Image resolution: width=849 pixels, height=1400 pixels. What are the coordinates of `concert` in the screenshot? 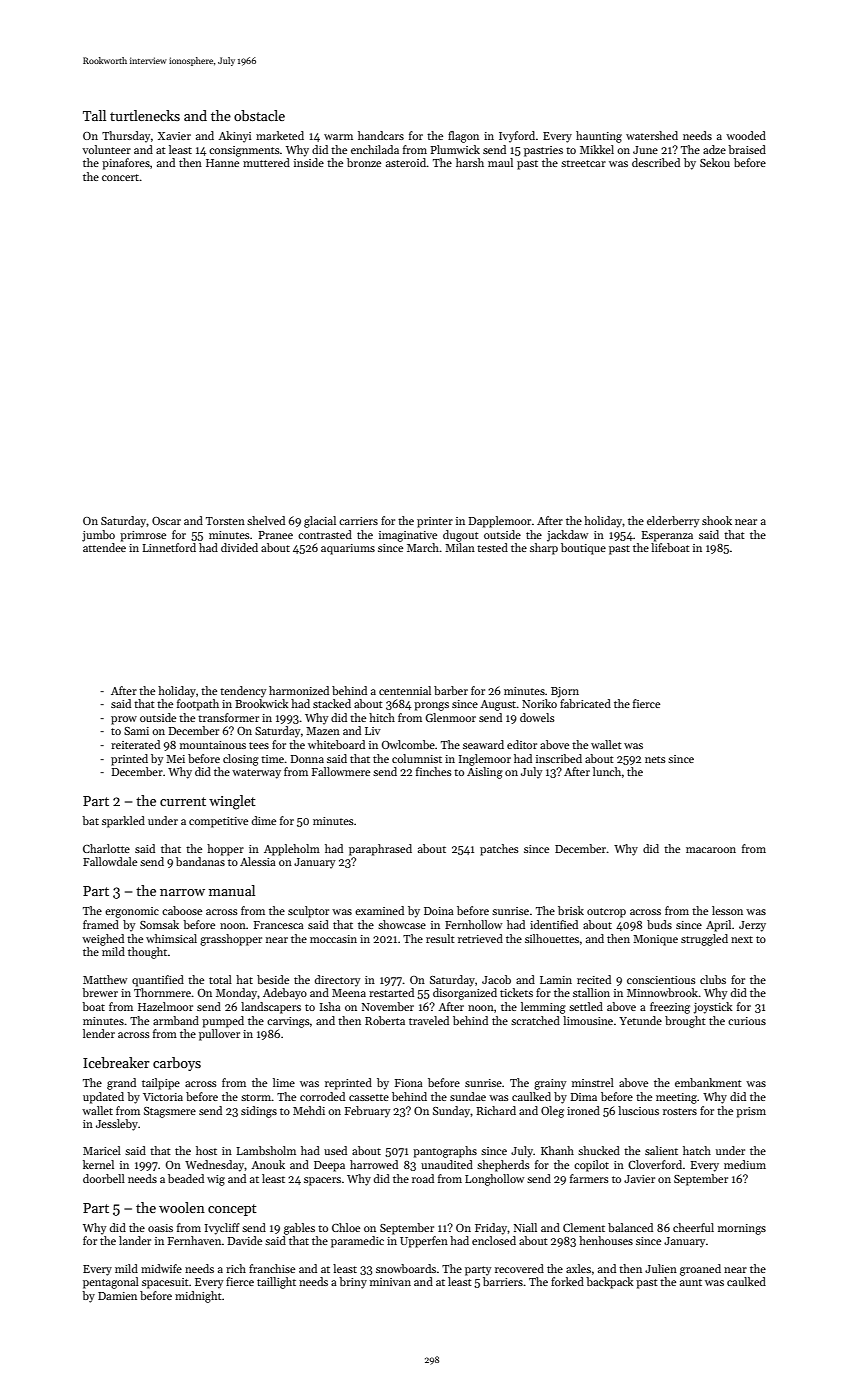 It's located at (121, 177).
